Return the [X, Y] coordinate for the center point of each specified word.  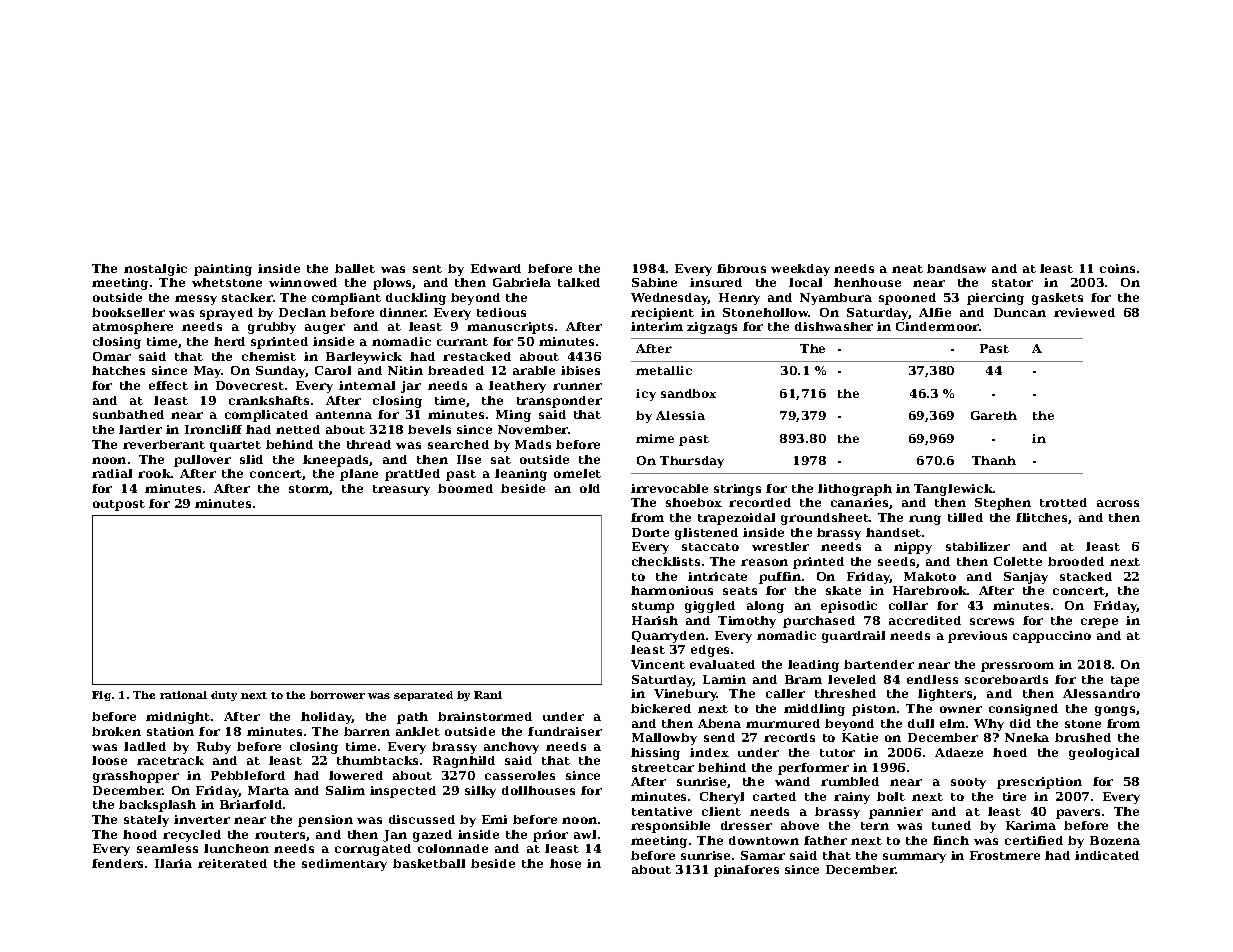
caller [785, 693]
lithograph [855, 490]
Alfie [935, 312]
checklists [666, 561]
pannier [896, 813]
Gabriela [522, 282]
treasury [401, 490]
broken [116, 731]
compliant [346, 299]
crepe [1099, 623]
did [1020, 723]
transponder [559, 402]
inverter [202, 819]
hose [565, 863]
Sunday [281, 372]
